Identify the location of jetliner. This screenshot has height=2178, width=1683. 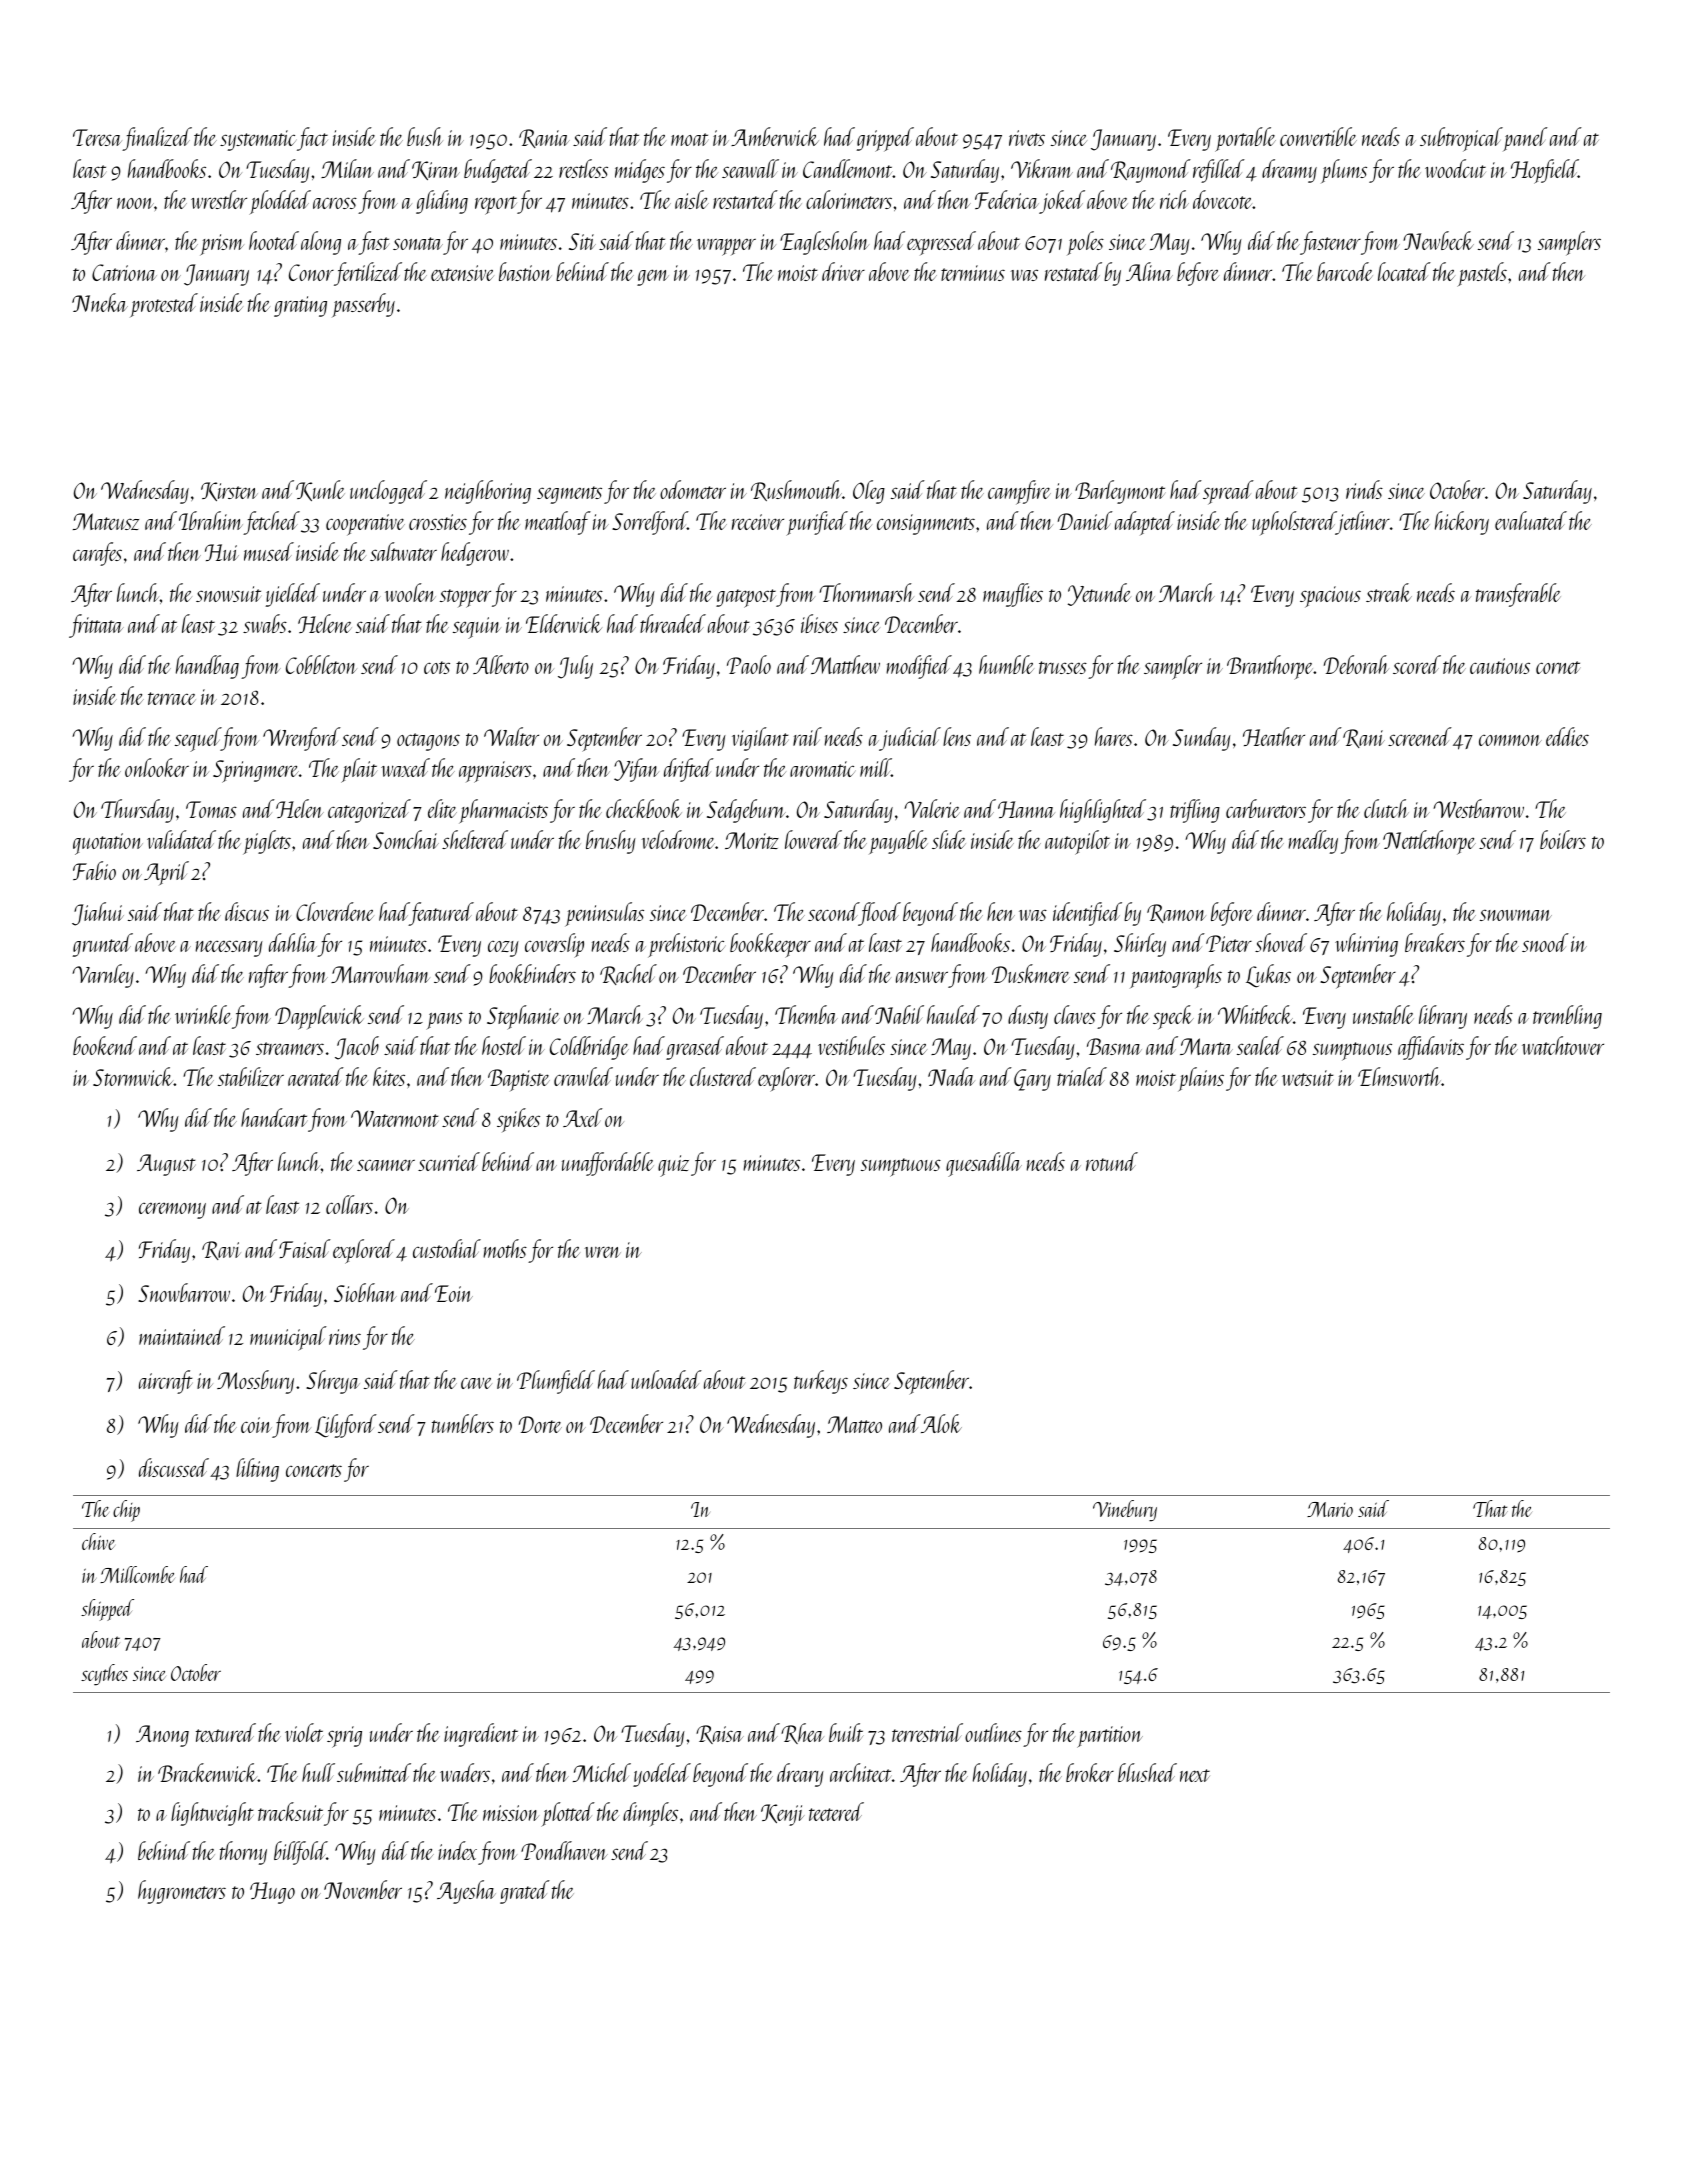
(1363, 523).
